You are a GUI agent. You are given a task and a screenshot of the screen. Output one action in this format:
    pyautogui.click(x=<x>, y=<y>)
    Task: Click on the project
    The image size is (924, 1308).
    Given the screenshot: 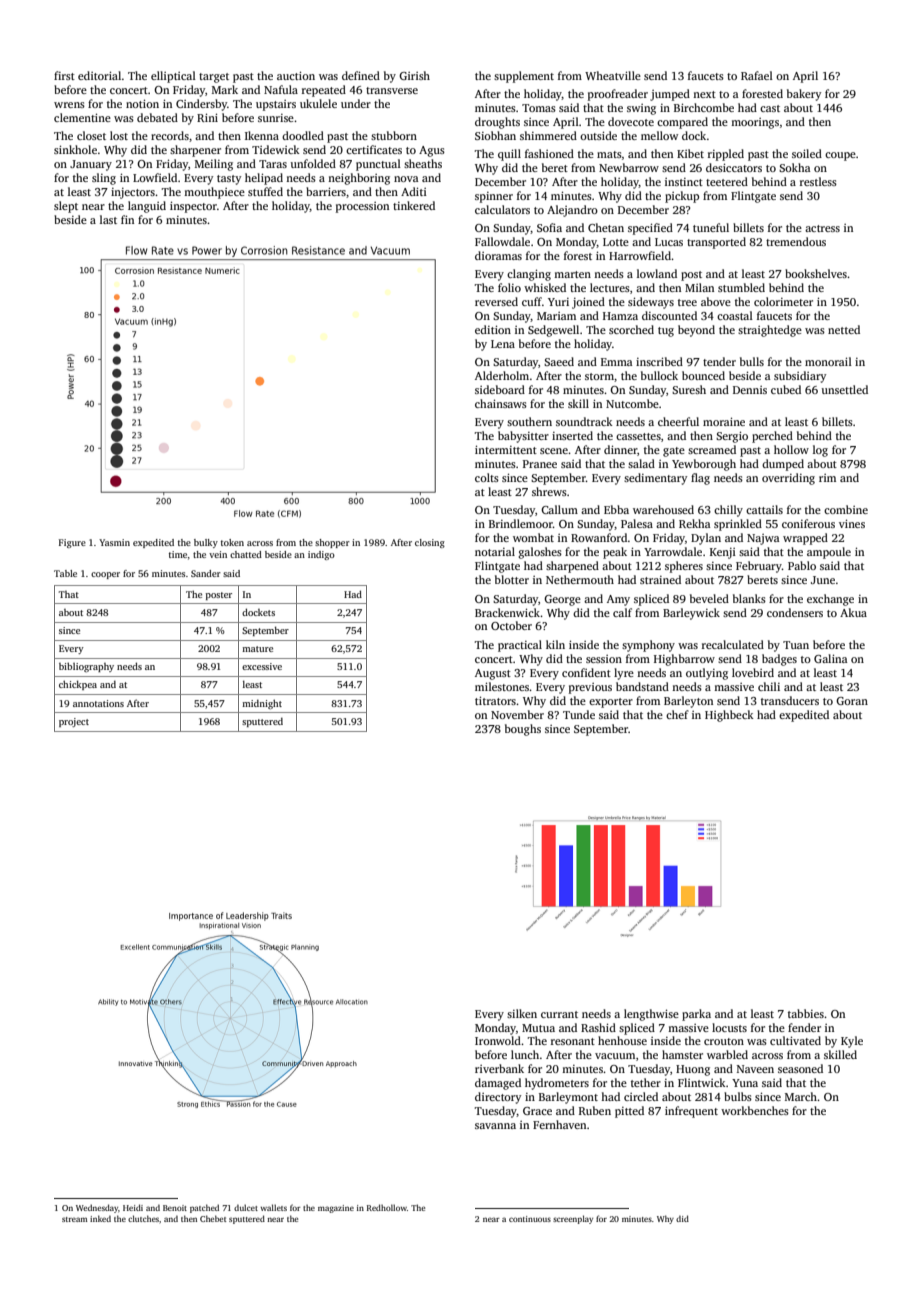 What is the action you would take?
    pyautogui.click(x=74, y=722)
